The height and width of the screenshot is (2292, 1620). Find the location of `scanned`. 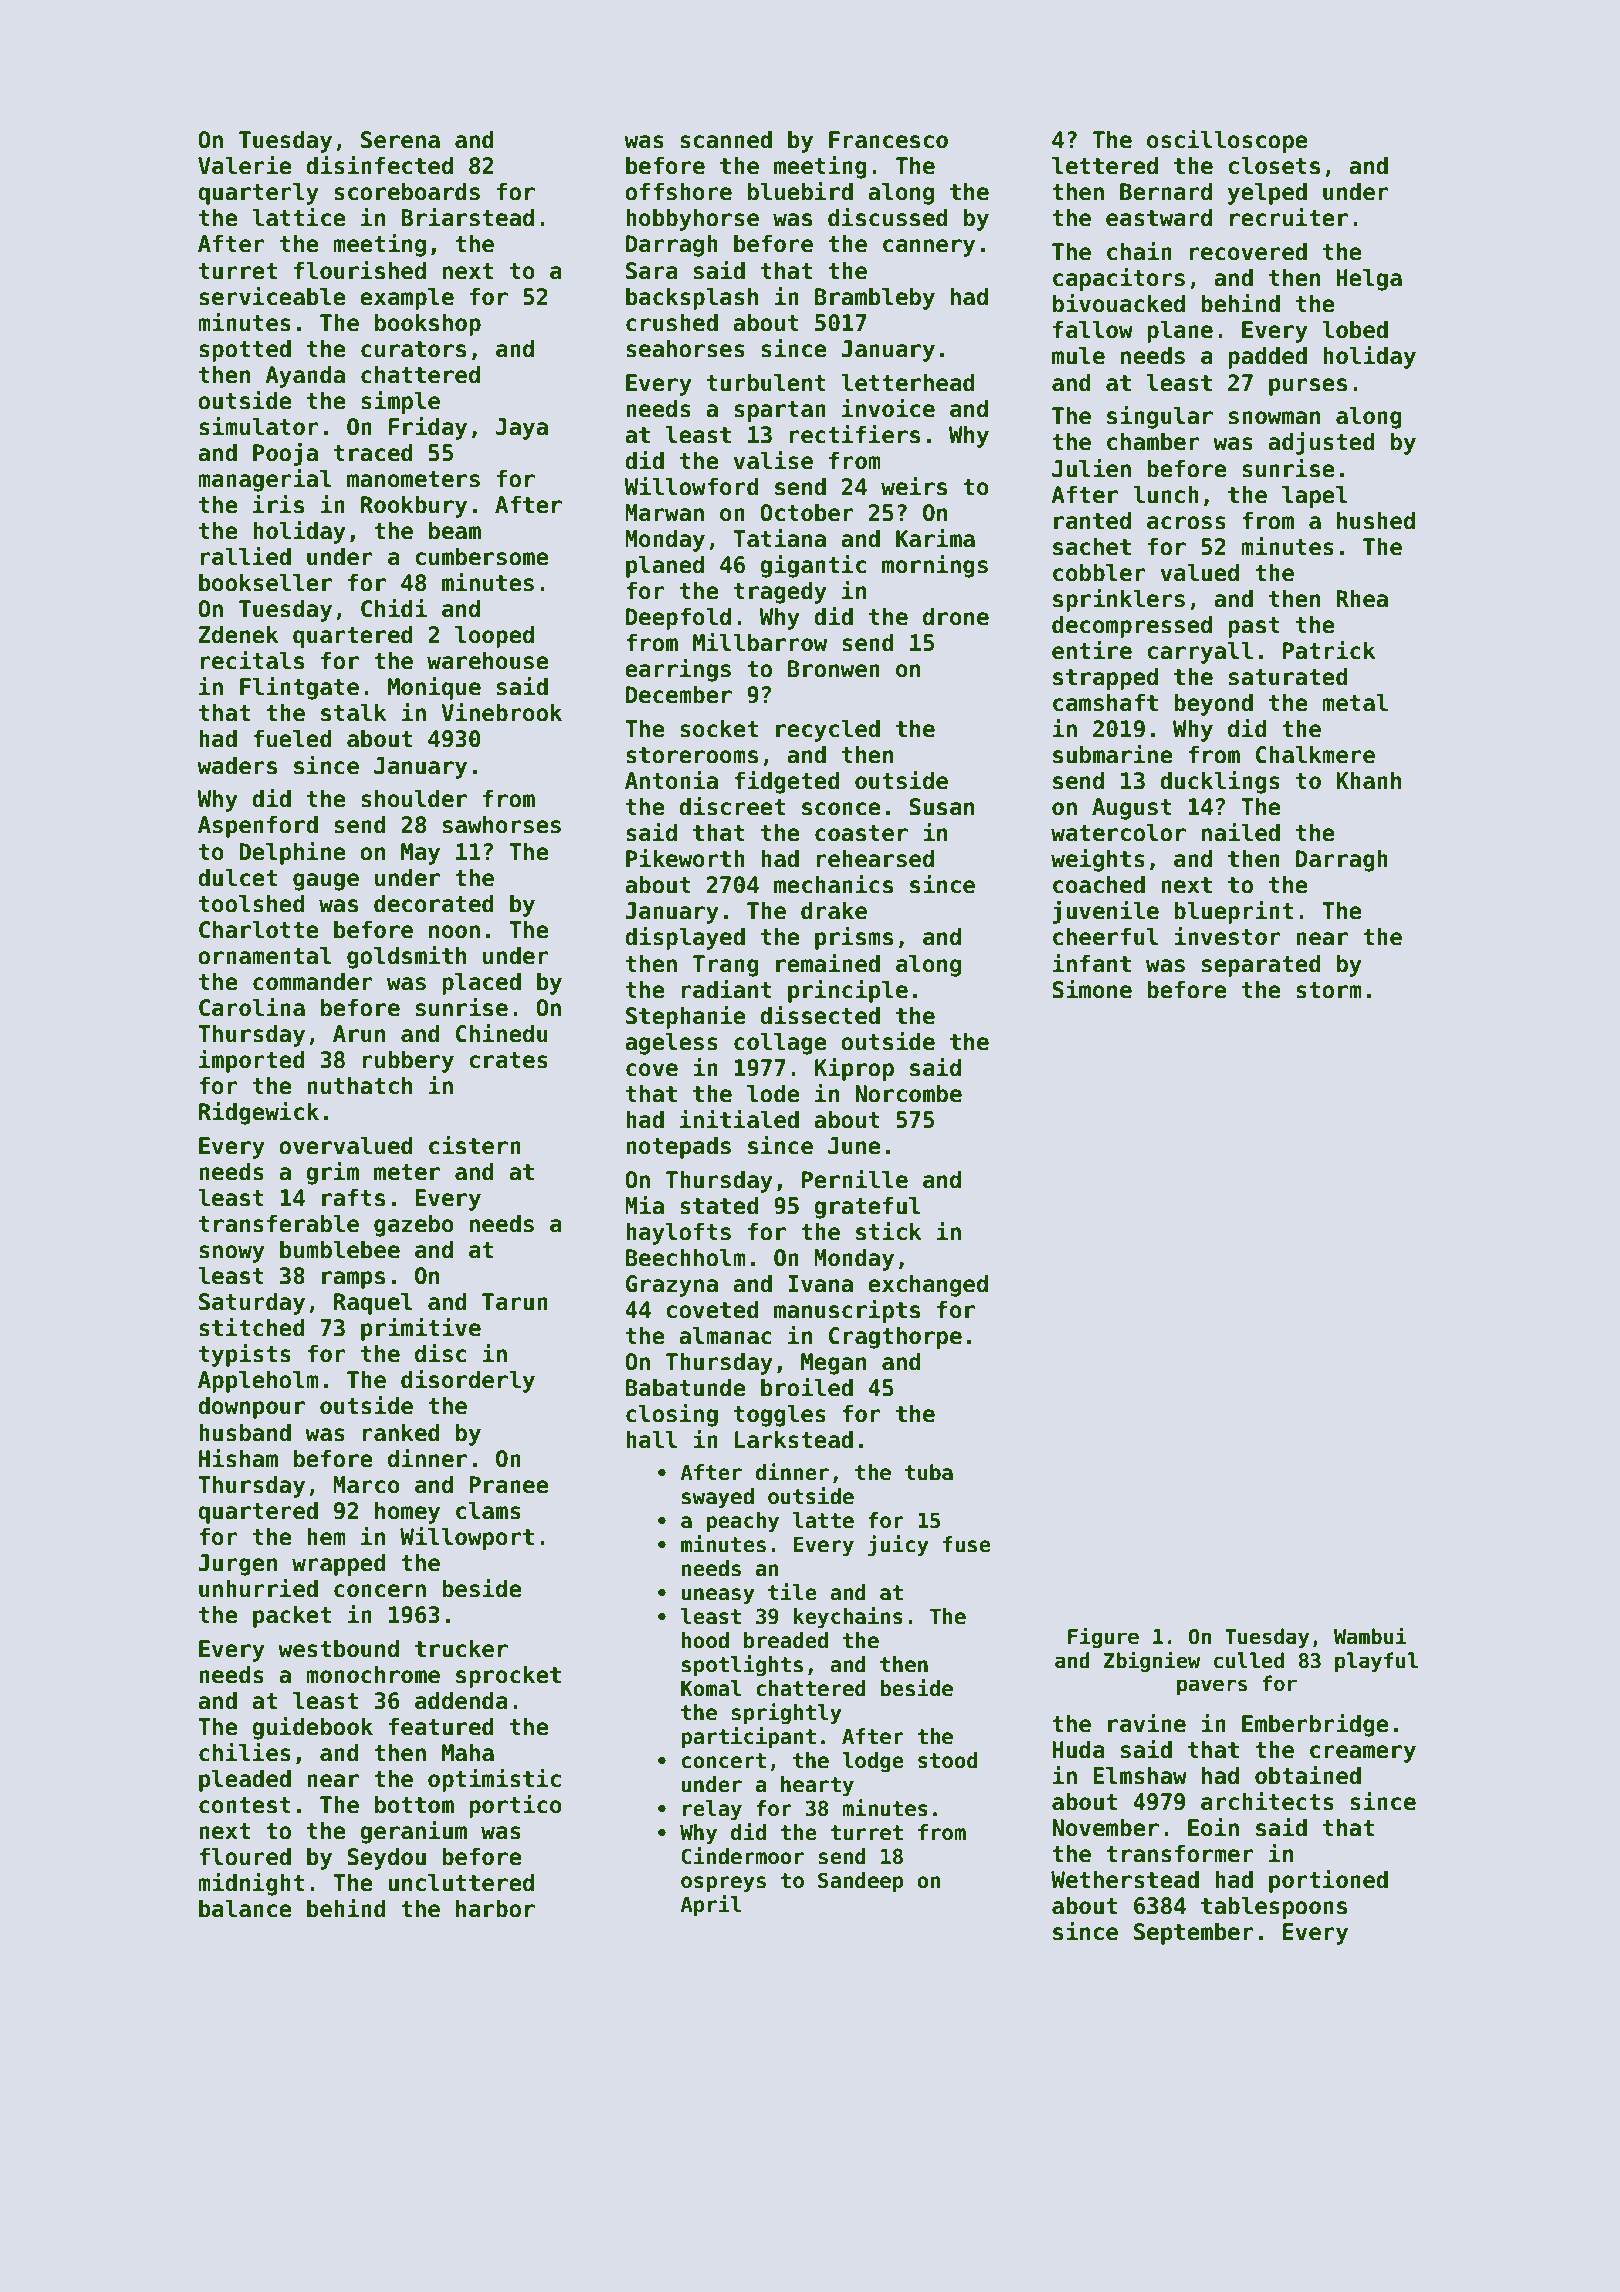

scanned is located at coordinates (726, 140).
